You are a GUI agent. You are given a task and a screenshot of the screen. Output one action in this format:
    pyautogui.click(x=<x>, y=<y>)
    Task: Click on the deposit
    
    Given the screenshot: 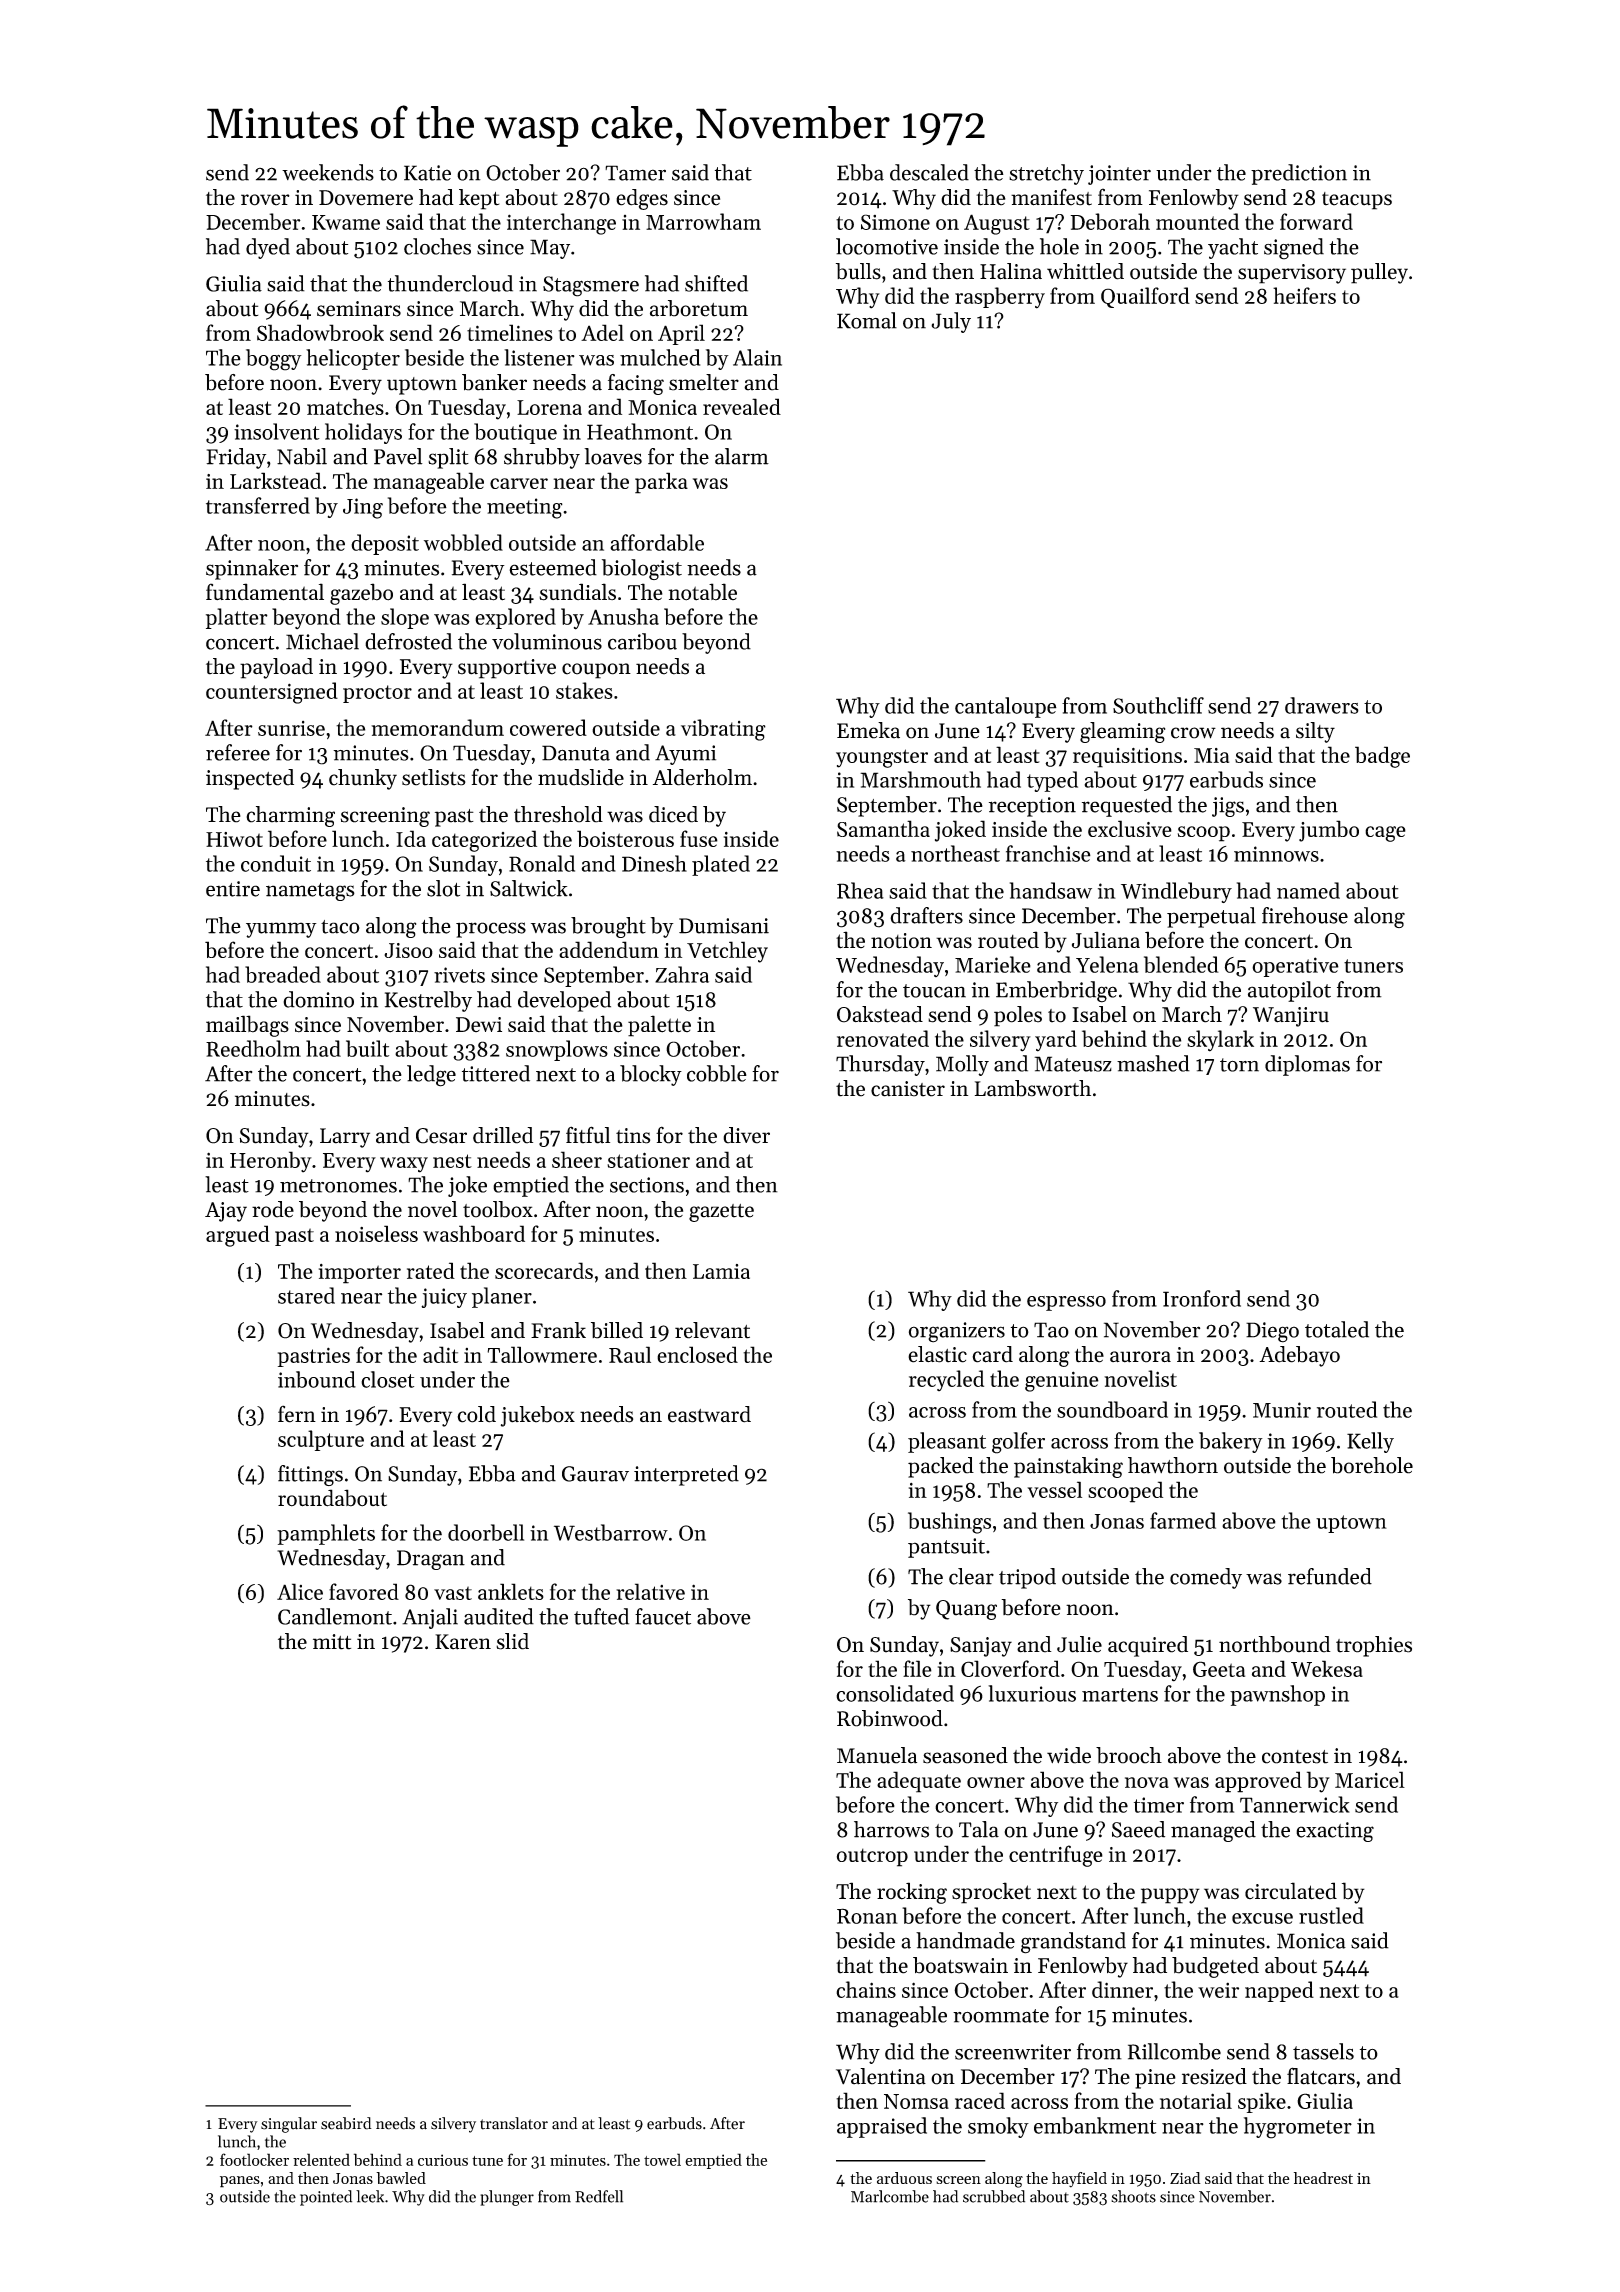 What is the action you would take?
    pyautogui.click(x=385, y=544)
